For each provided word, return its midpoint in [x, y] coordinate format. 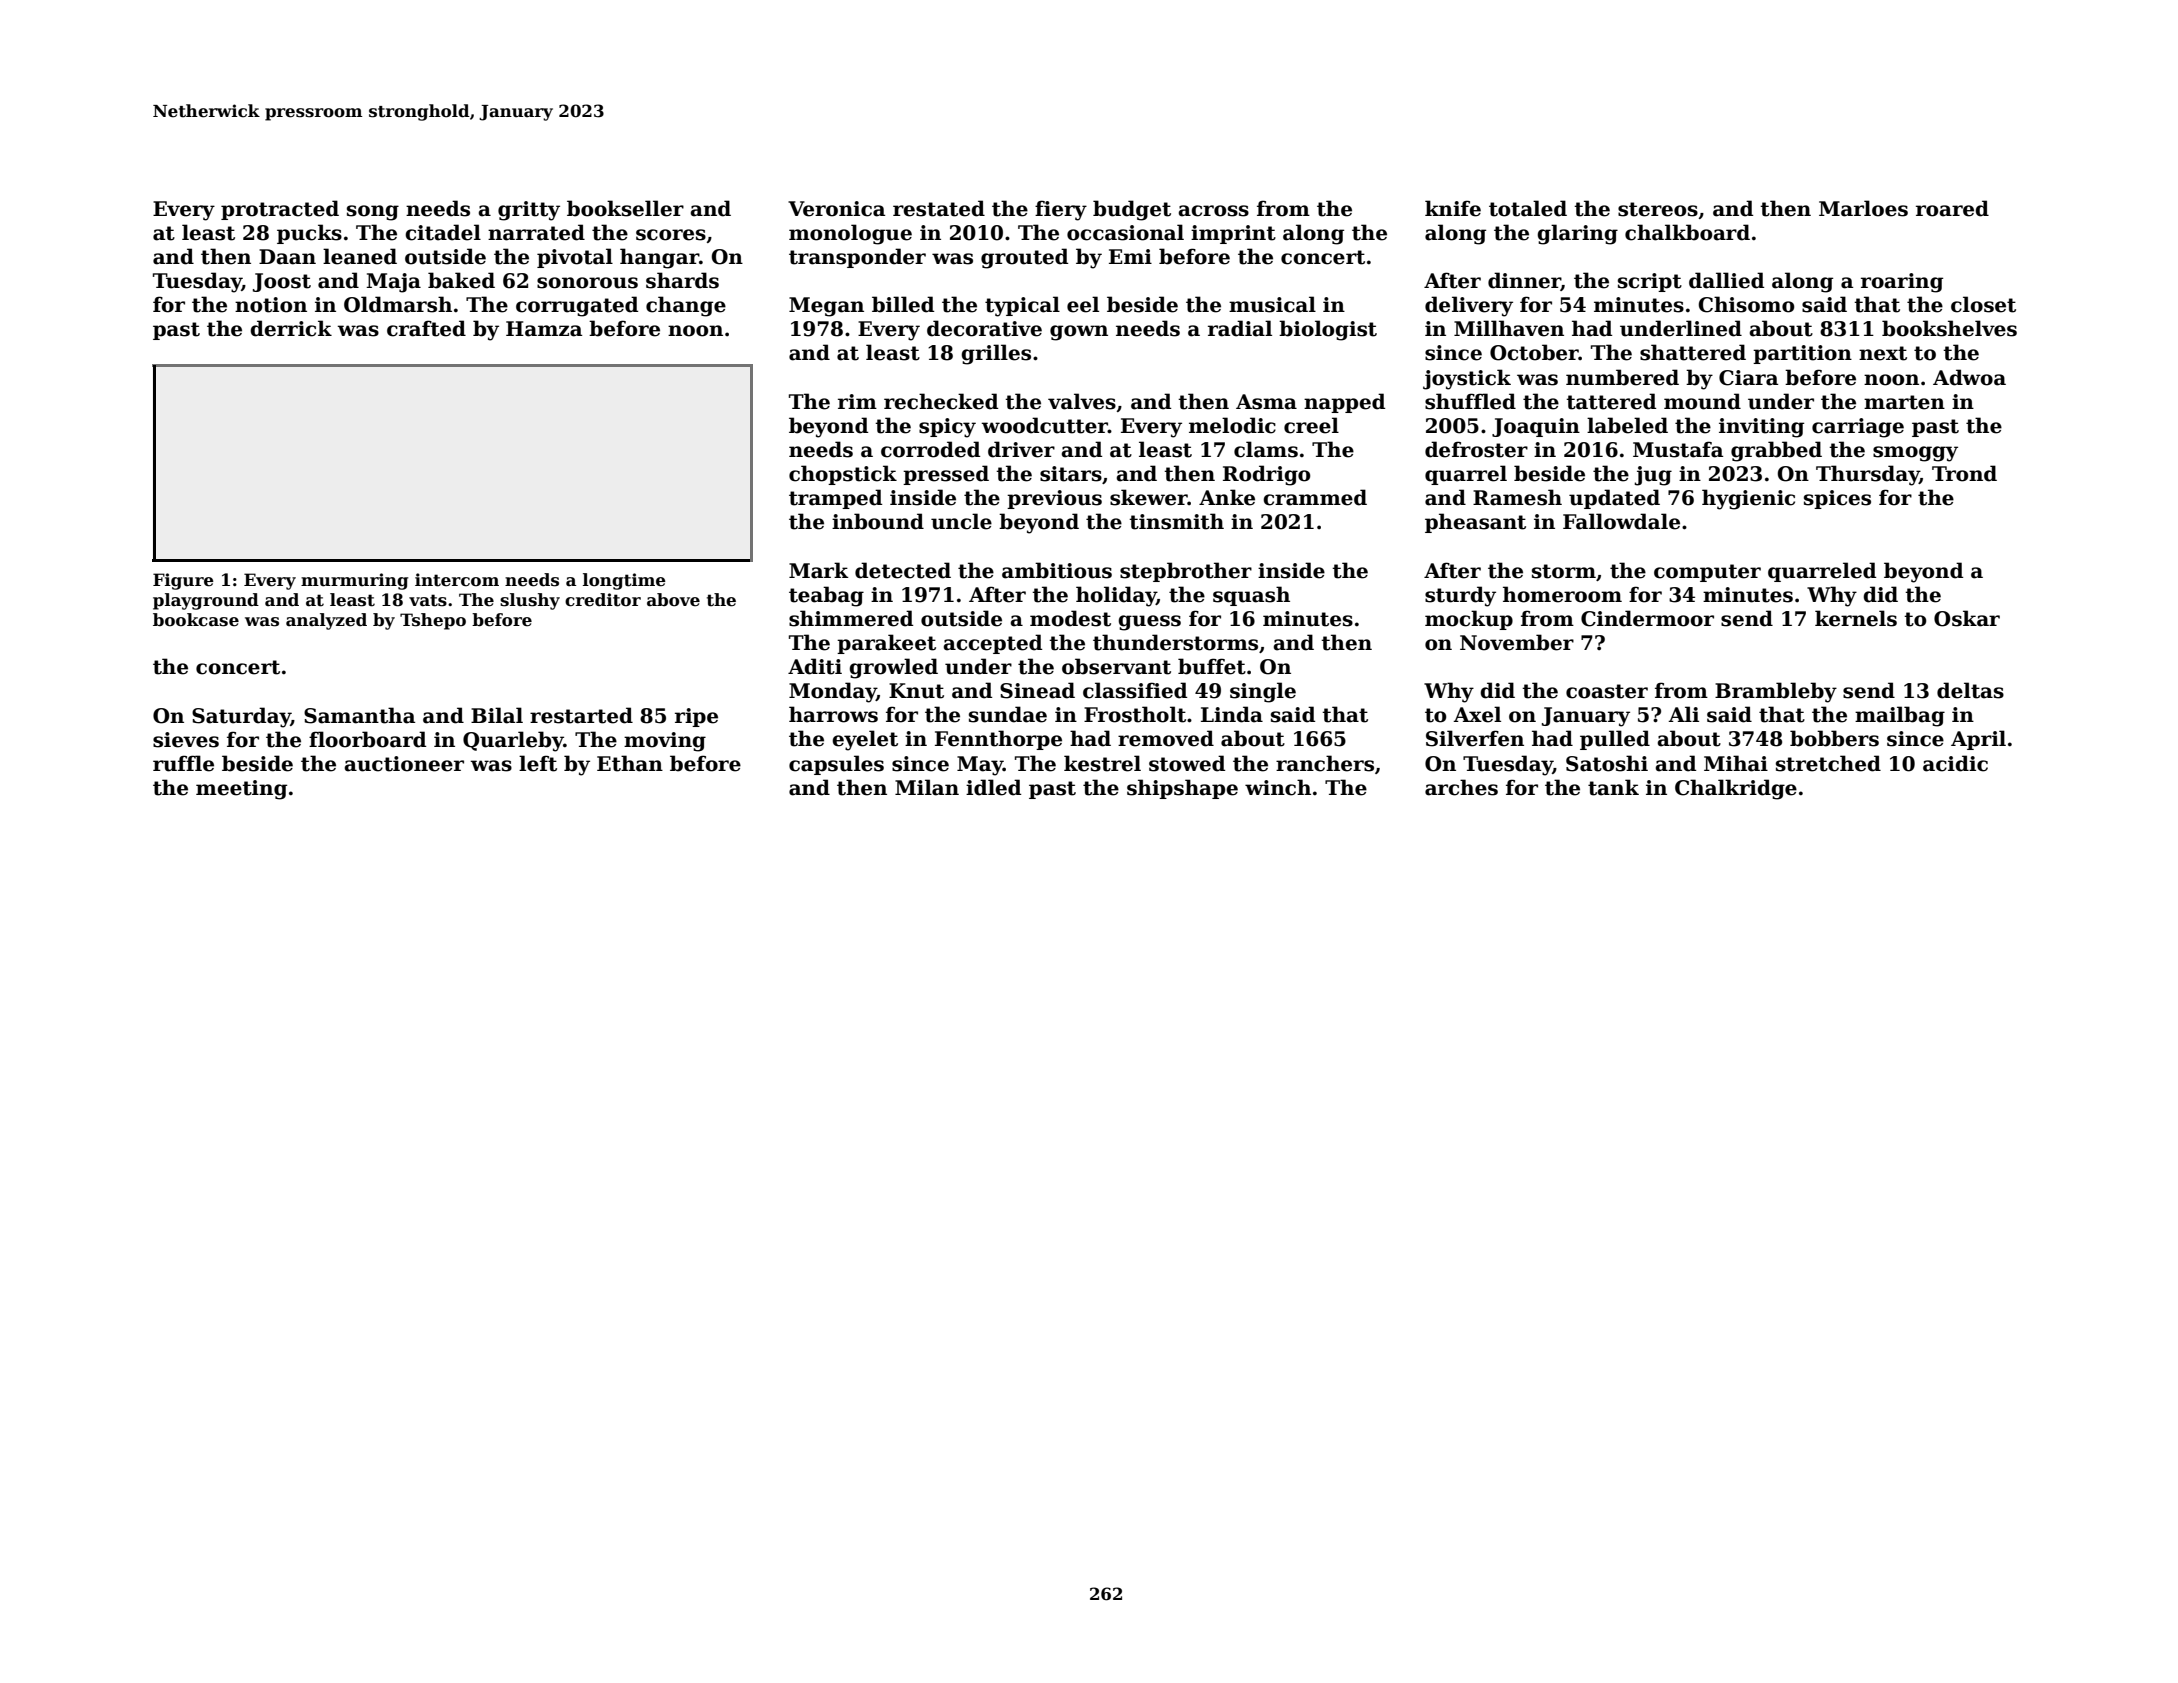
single [1263, 692]
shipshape [1182, 789]
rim [857, 401]
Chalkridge [1736, 789]
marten [1904, 402]
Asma [1266, 402]
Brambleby [1776, 692]
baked [461, 280]
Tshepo [433, 621]
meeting [241, 790]
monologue [850, 234]
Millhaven [1509, 328]
